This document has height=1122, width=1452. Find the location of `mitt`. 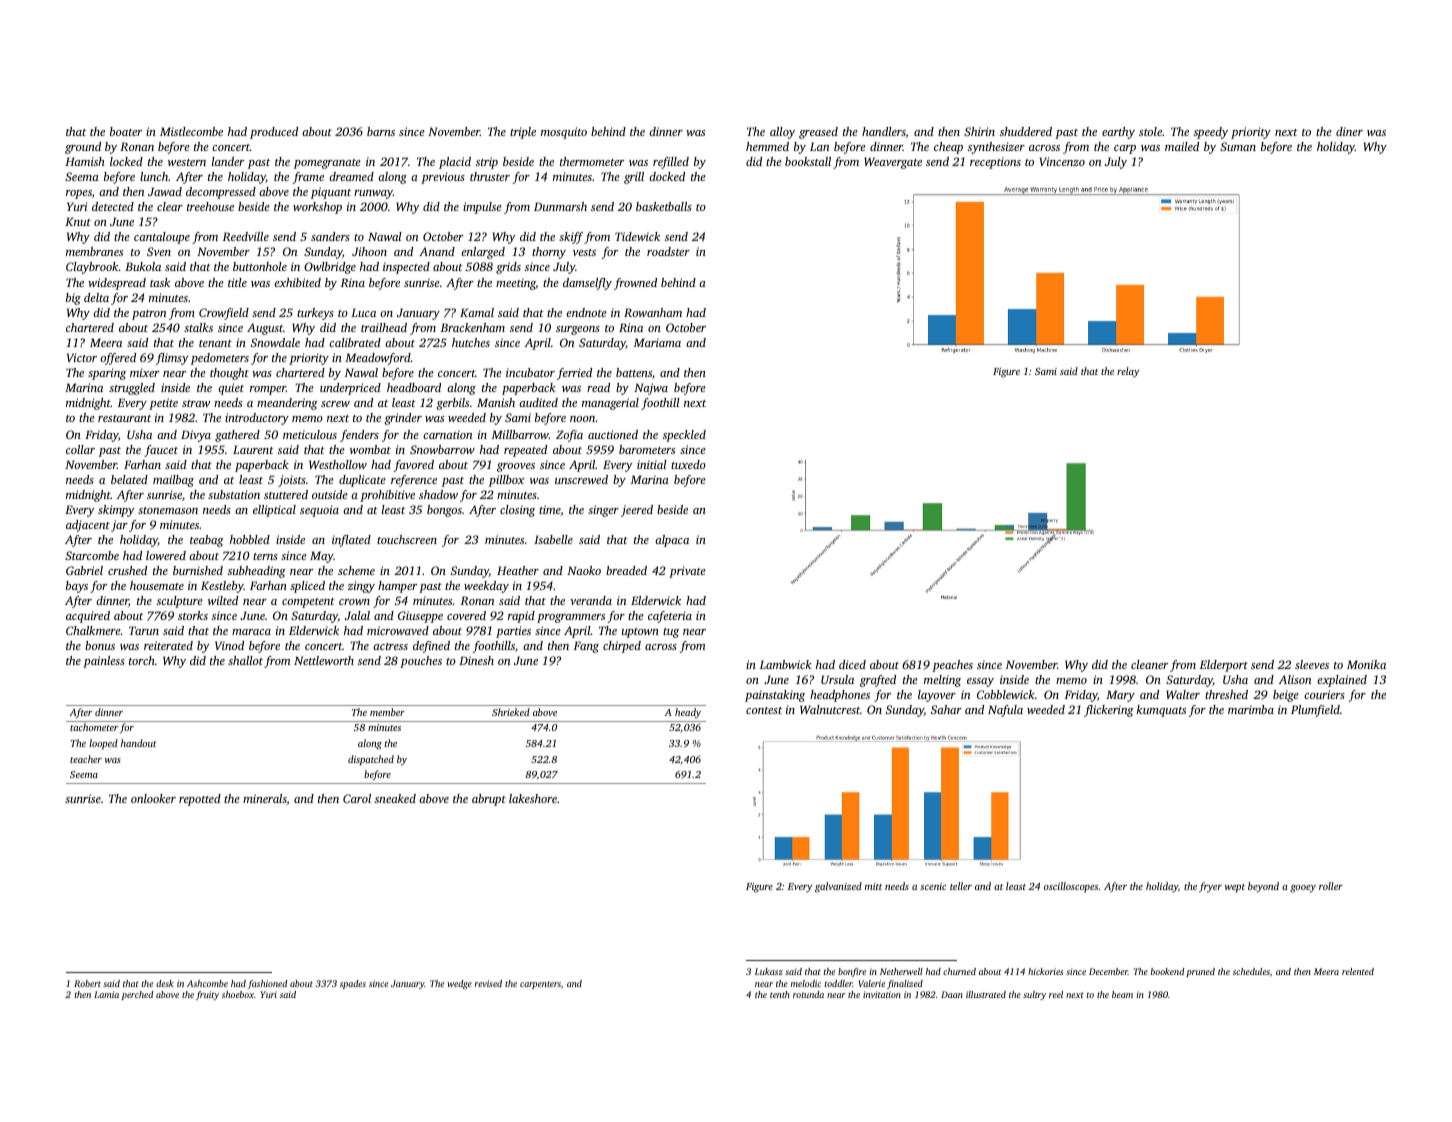

mitt is located at coordinates (873, 886).
